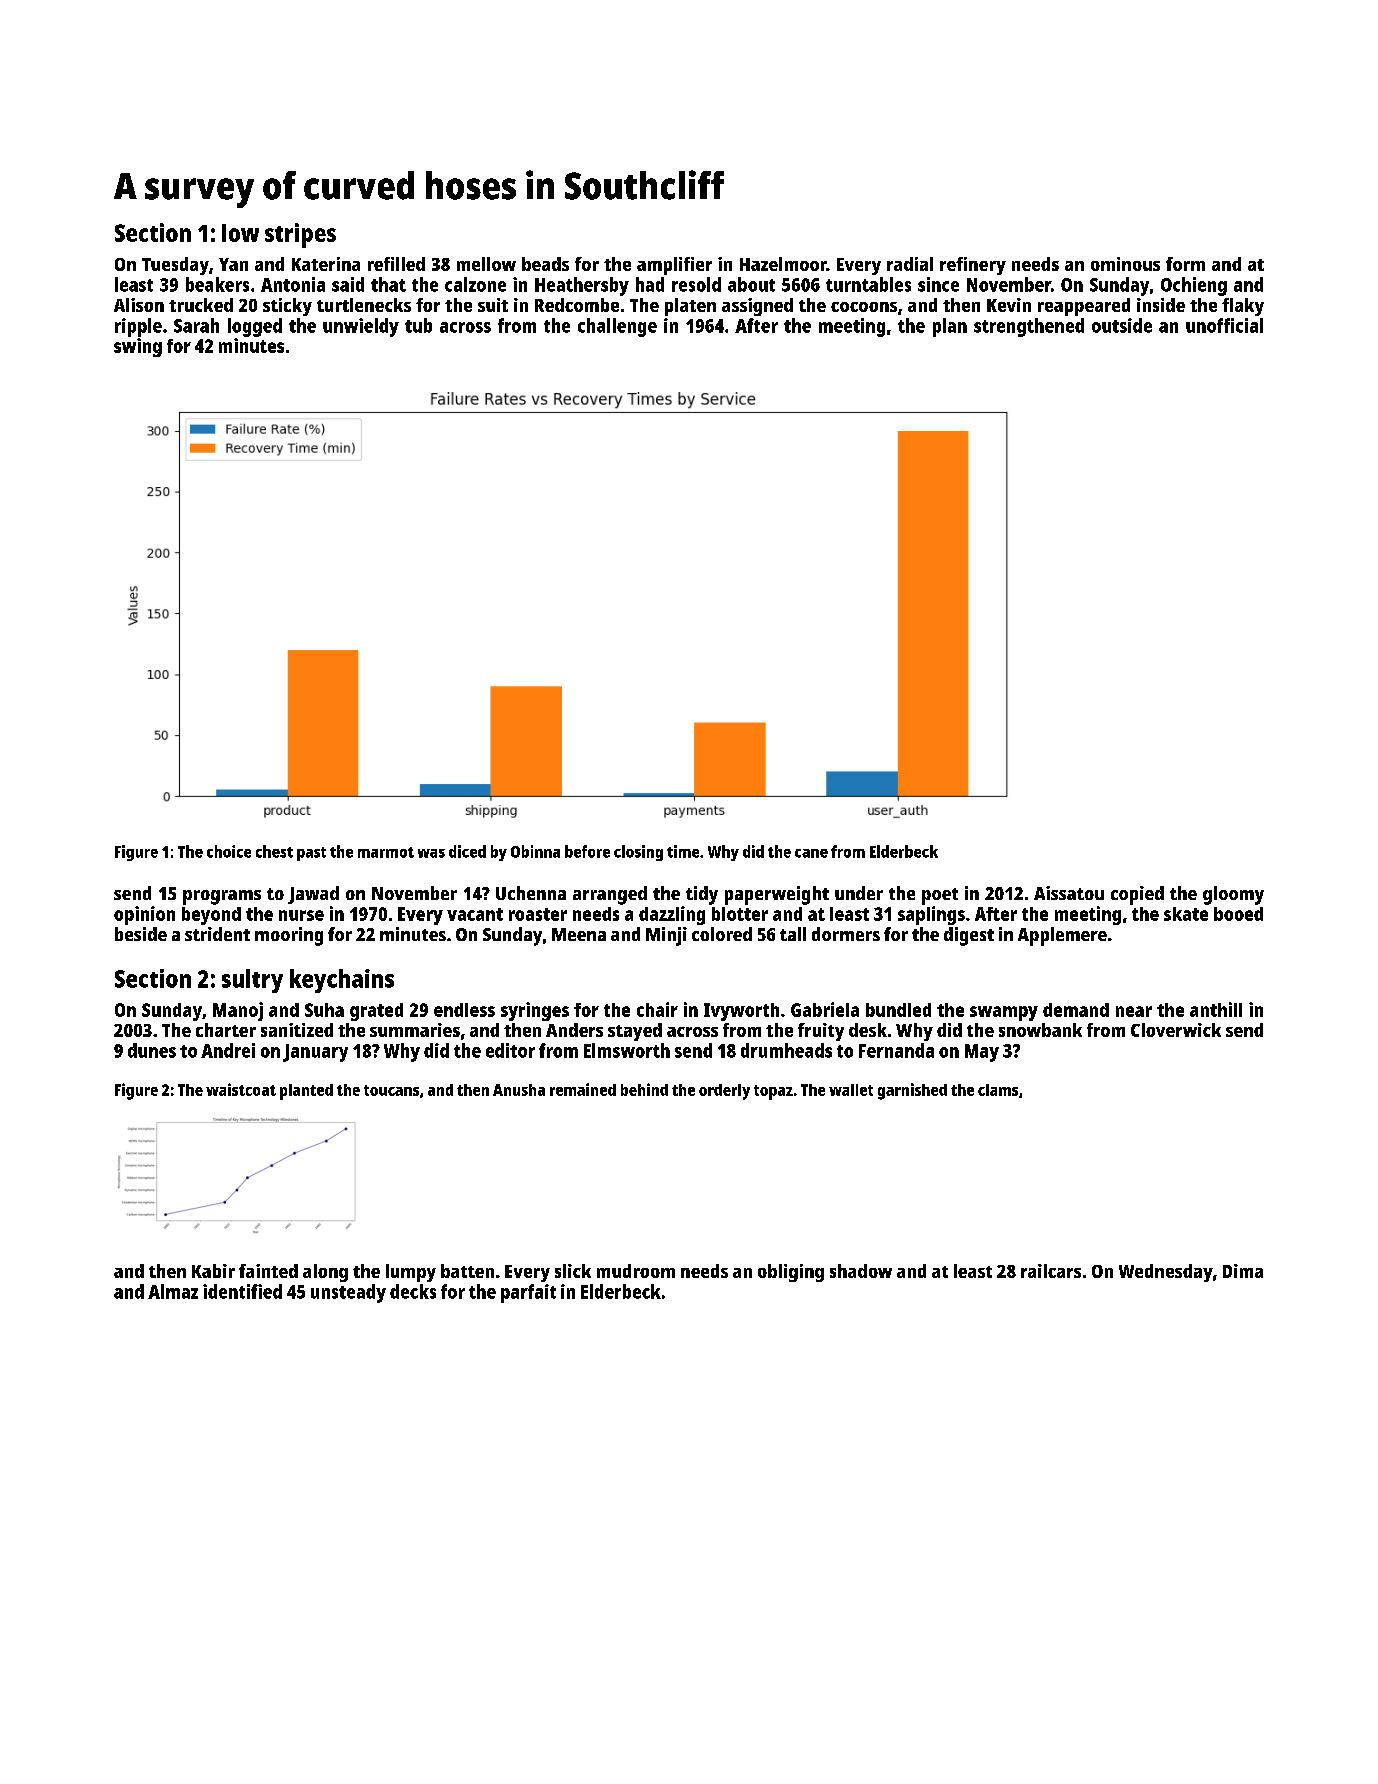 The height and width of the screenshot is (1784, 1378). Describe the element at coordinates (638, 853) in the screenshot. I see `closing` at that location.
